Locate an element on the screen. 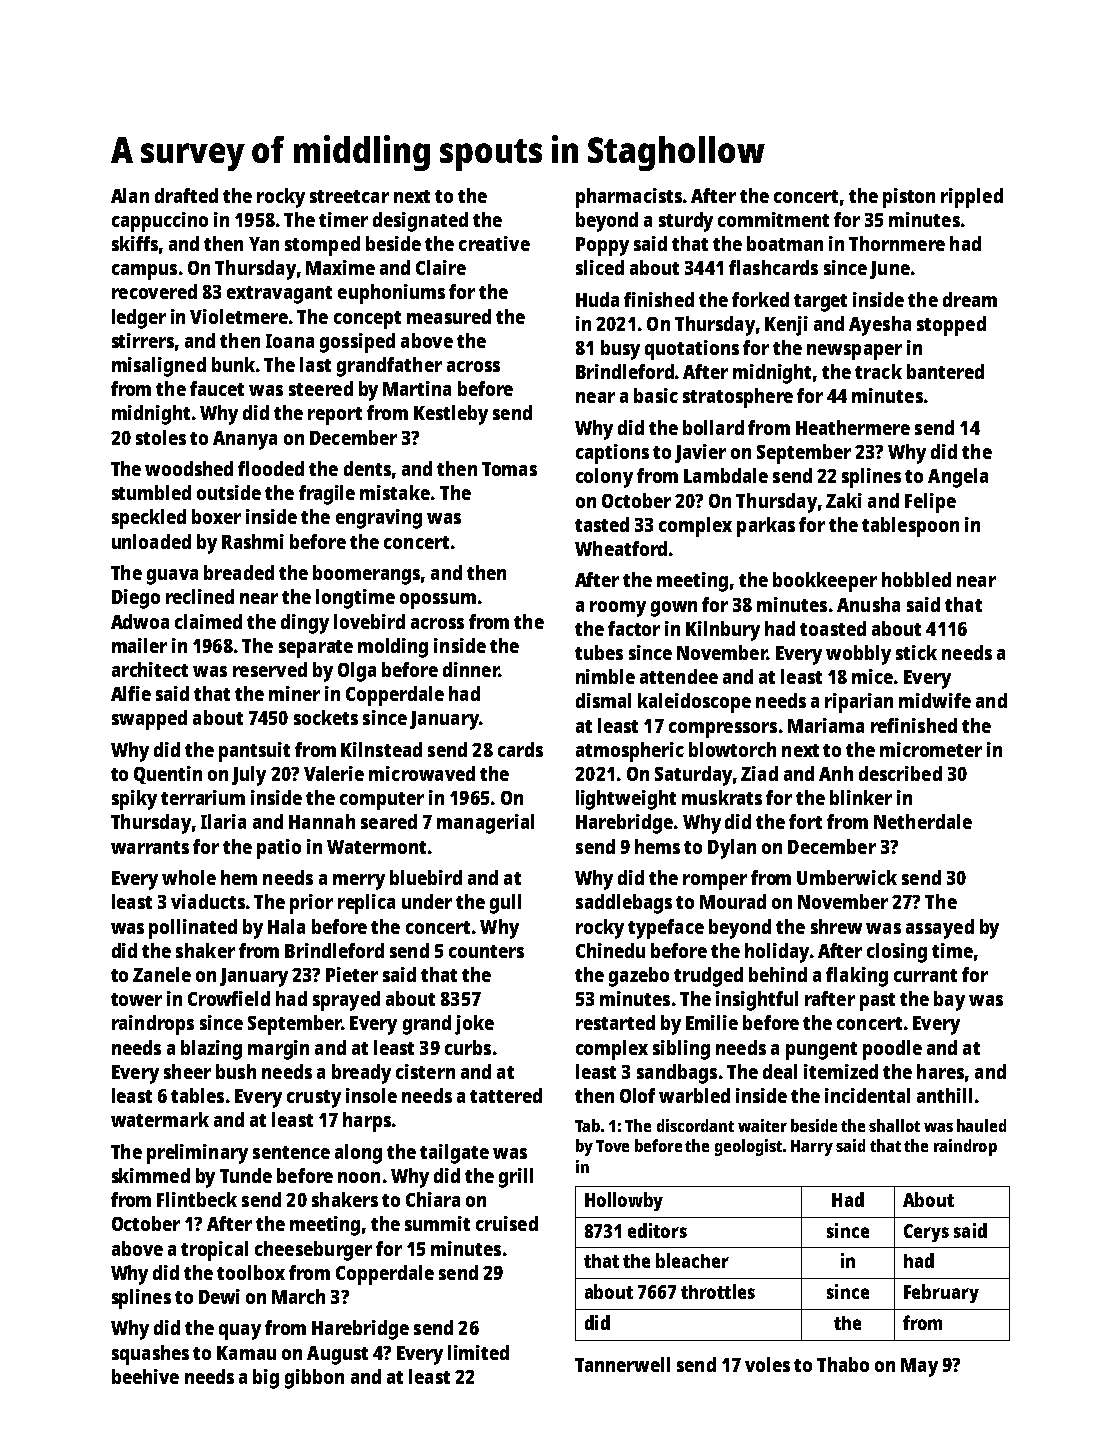  tasted is located at coordinates (602, 524).
